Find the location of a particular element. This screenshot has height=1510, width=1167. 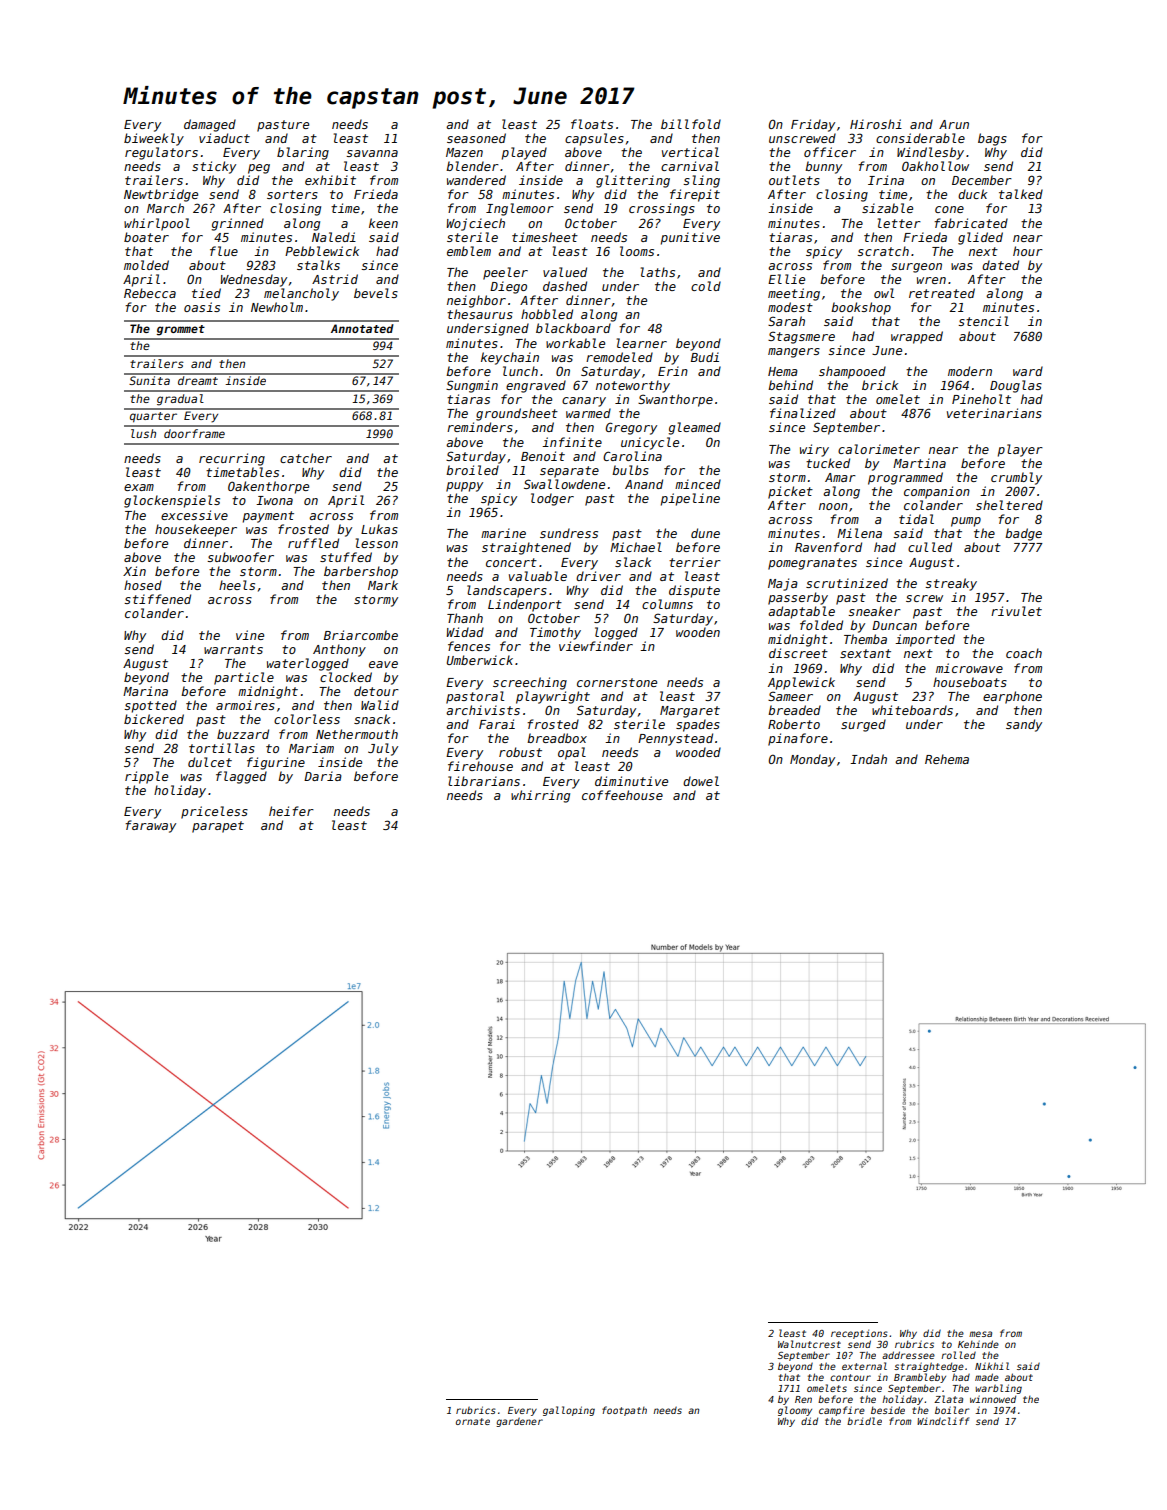

faraway is located at coordinates (150, 826).
